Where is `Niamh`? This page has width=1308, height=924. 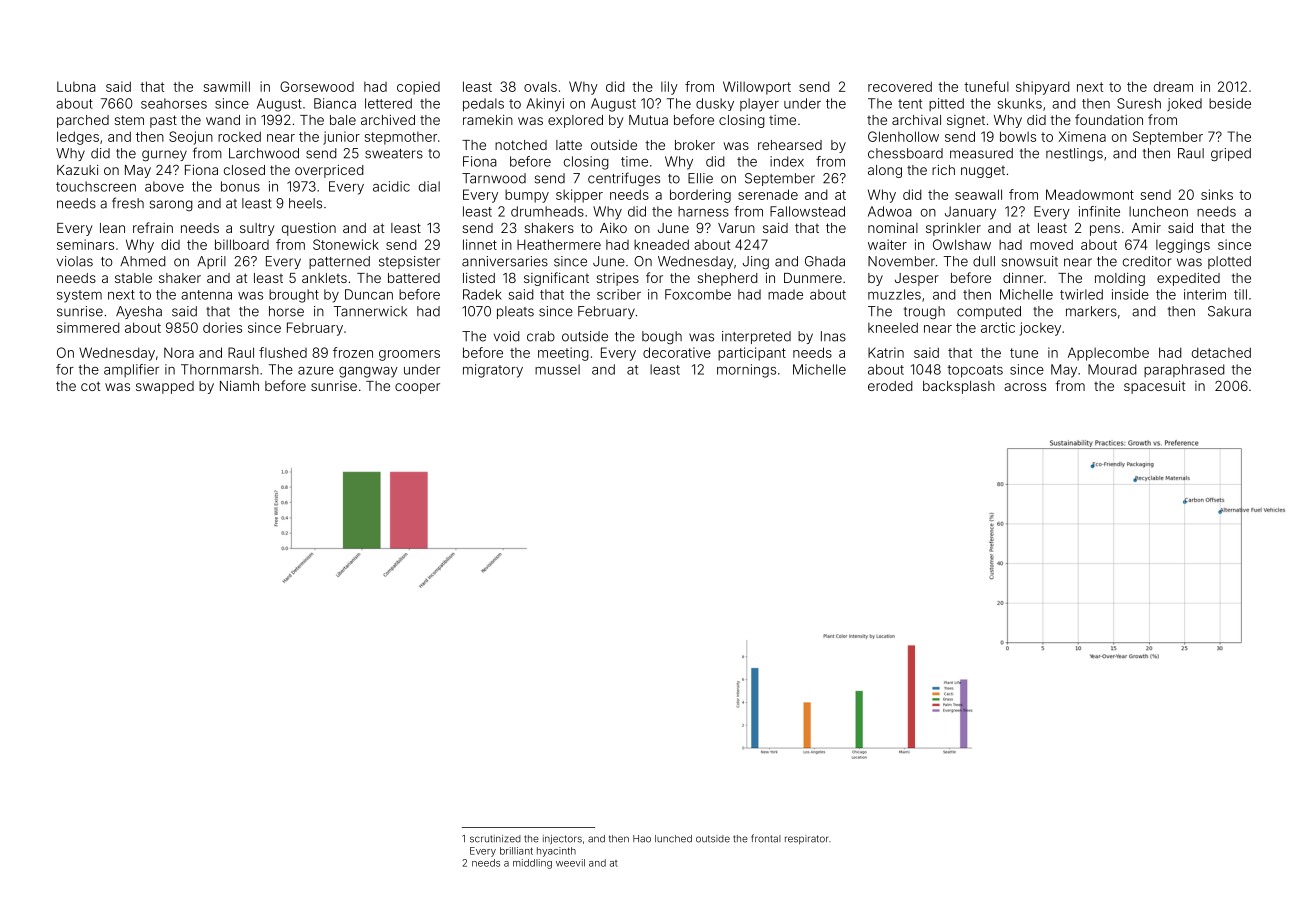 Niamh is located at coordinates (239, 386).
